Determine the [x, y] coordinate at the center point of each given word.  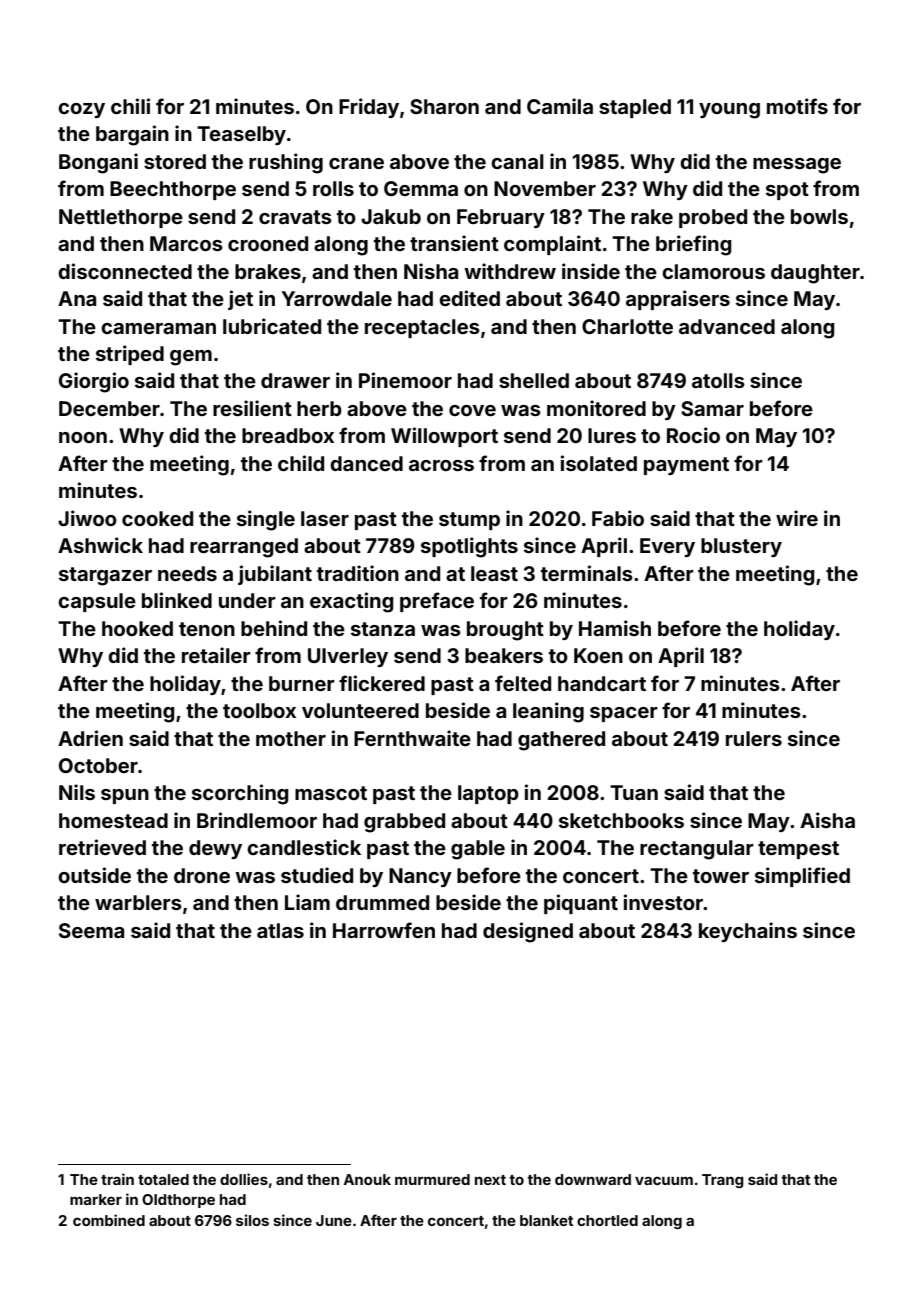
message [797, 166]
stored [175, 161]
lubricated [272, 326]
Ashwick [100, 545]
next [490, 1180]
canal [517, 161]
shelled [534, 380]
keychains [748, 932]
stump [469, 521]
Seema [91, 930]
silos [252, 1220]
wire [797, 518]
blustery [741, 547]
